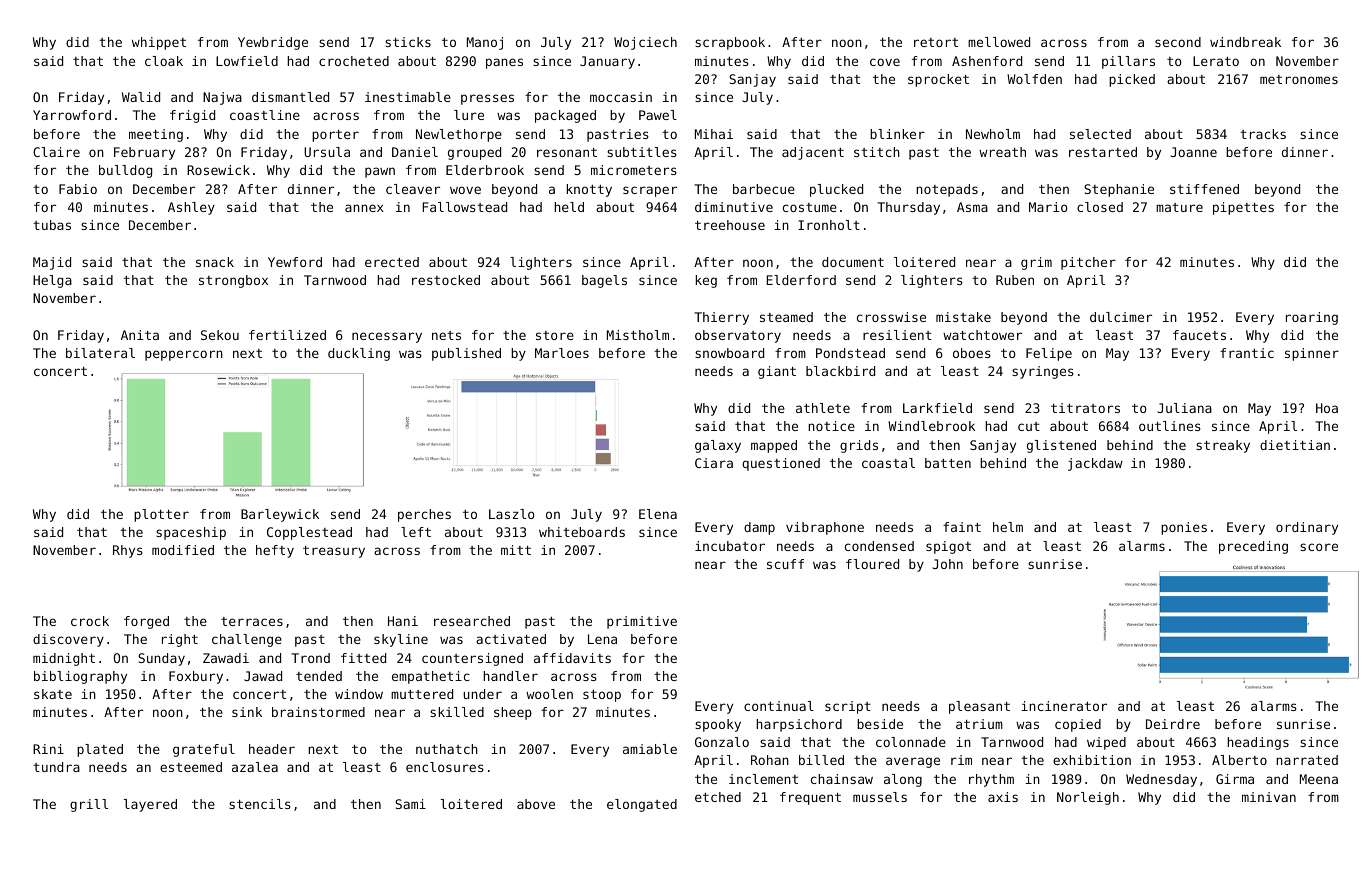 Image resolution: width=1372 pixels, height=887 pixels. I want to click on elongated, so click(642, 805).
